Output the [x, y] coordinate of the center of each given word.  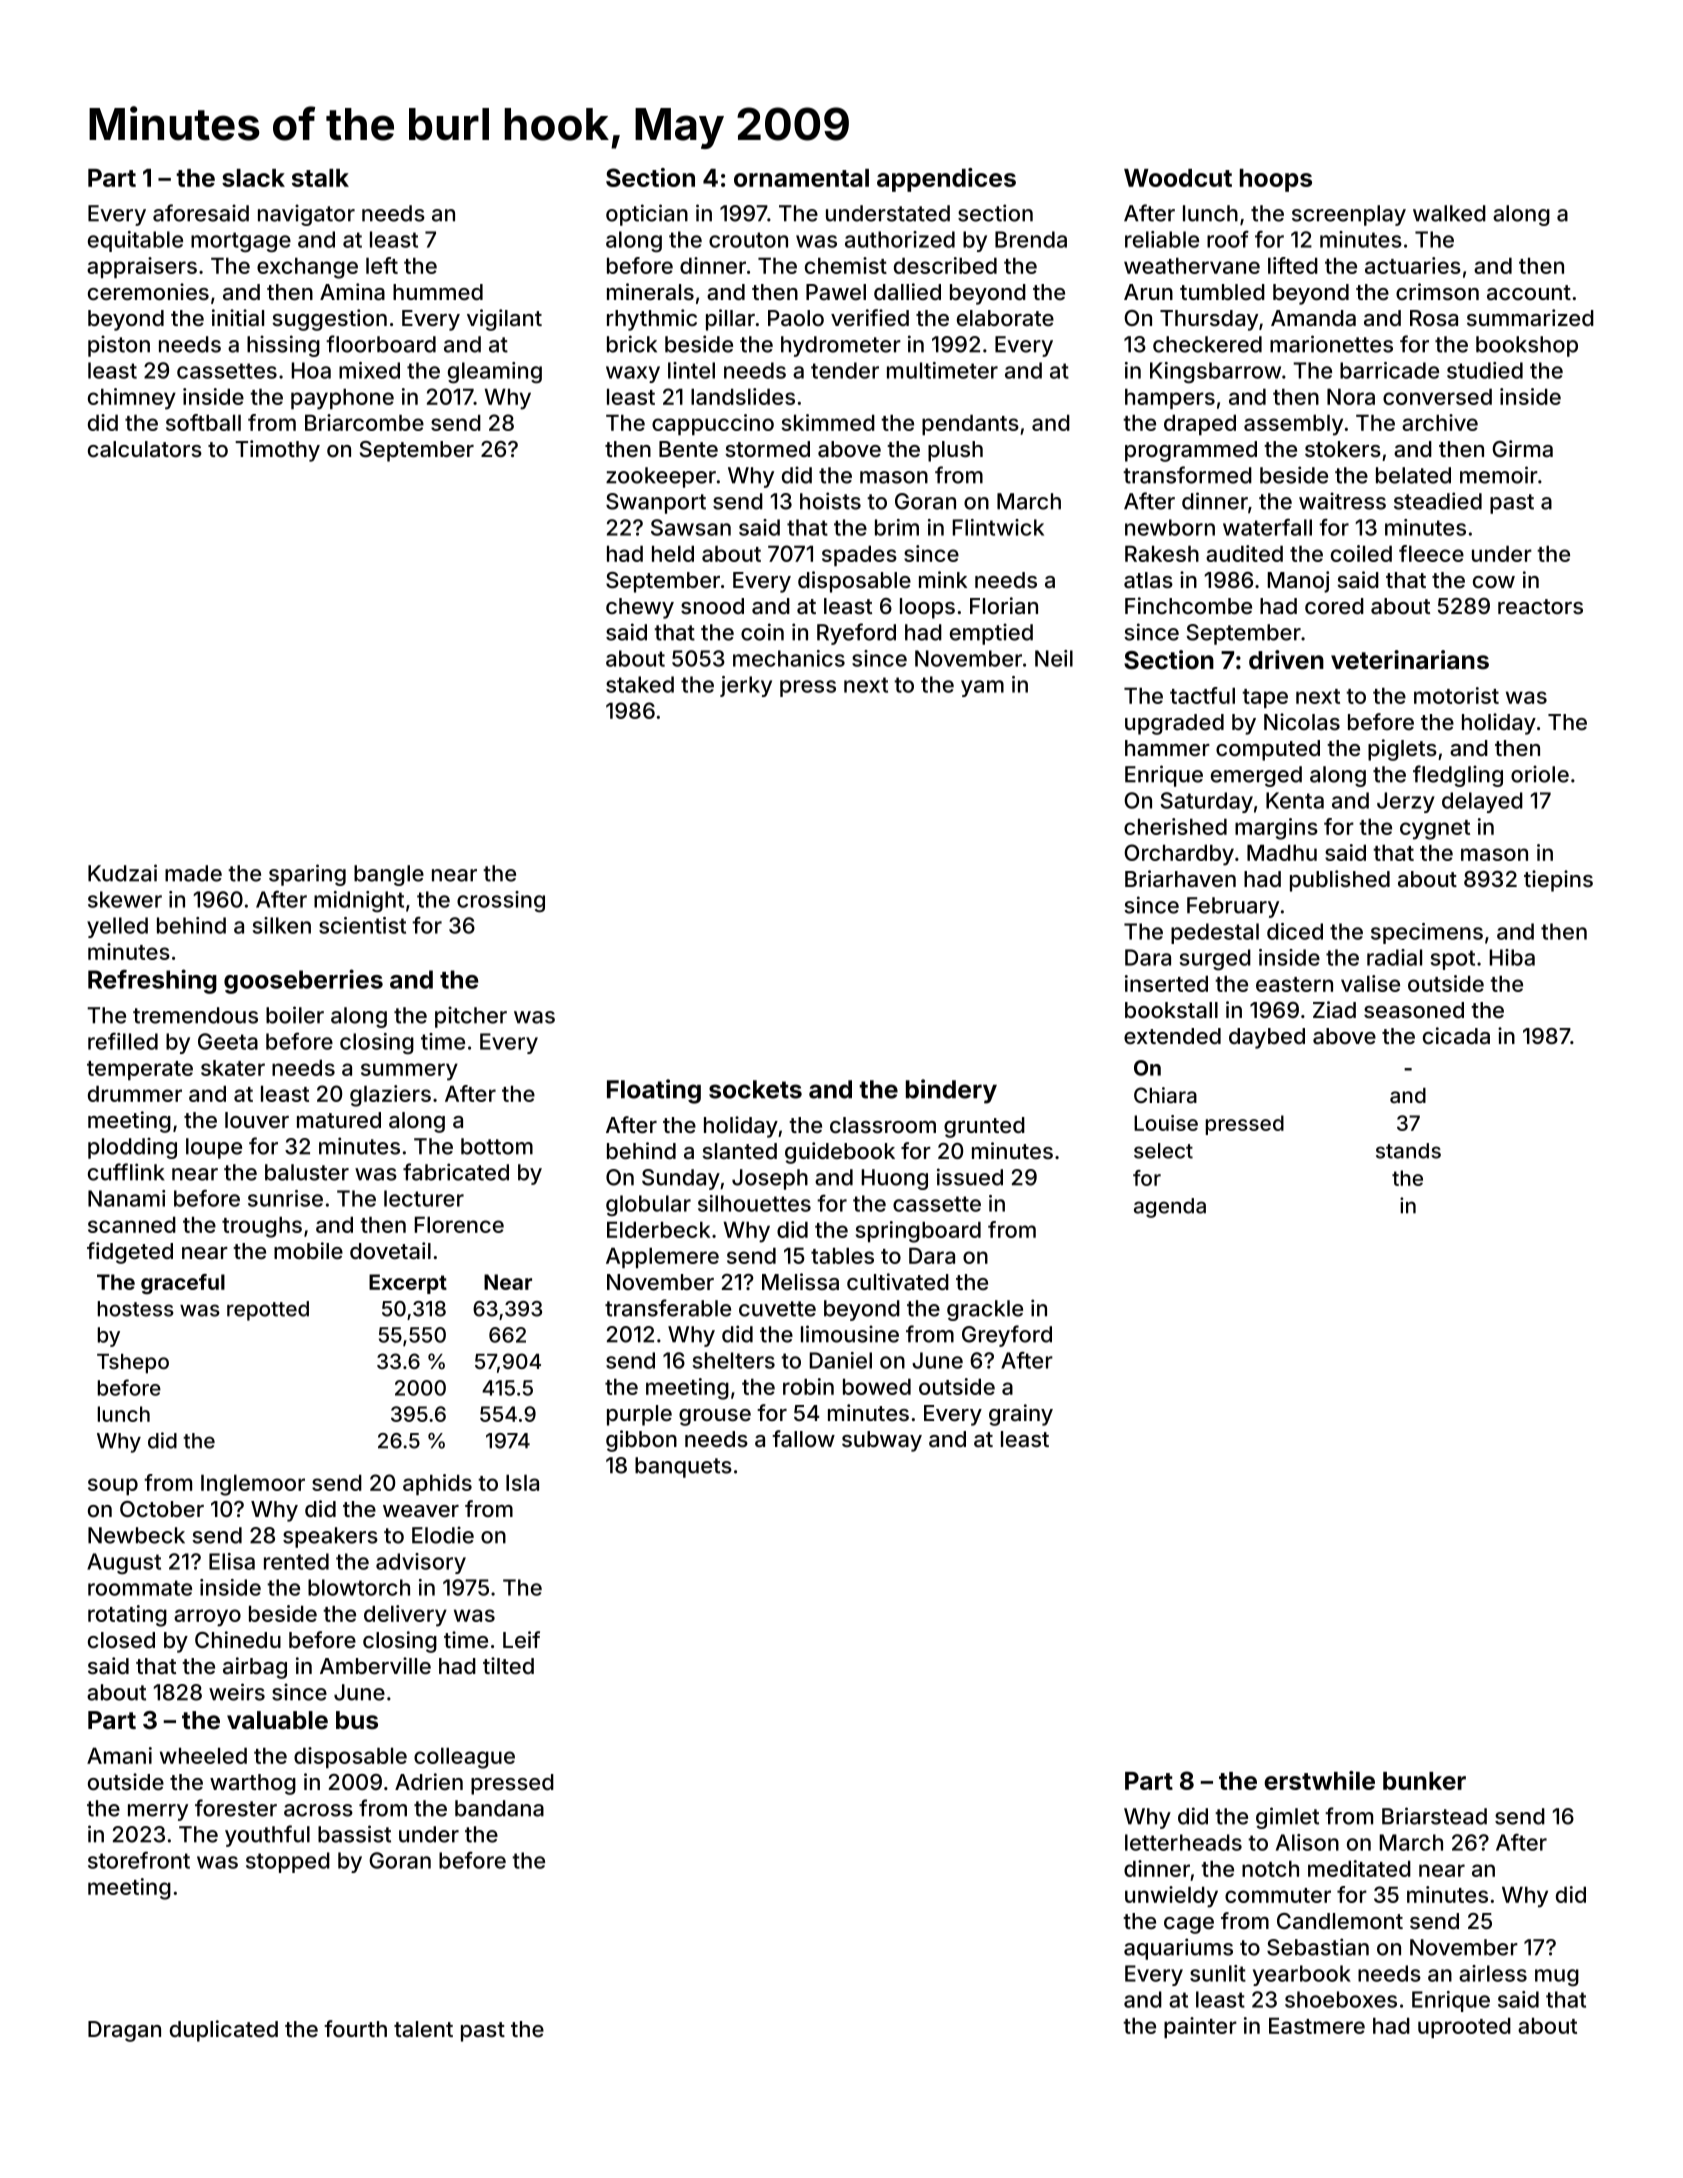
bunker [1424, 1781]
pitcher [471, 1017]
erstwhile [1319, 1780]
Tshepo [133, 1364]
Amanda [1313, 318]
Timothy [277, 451]
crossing [501, 901]
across [318, 1810]
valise [1370, 983]
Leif [521, 1639]
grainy [1021, 1415]
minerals [650, 292]
